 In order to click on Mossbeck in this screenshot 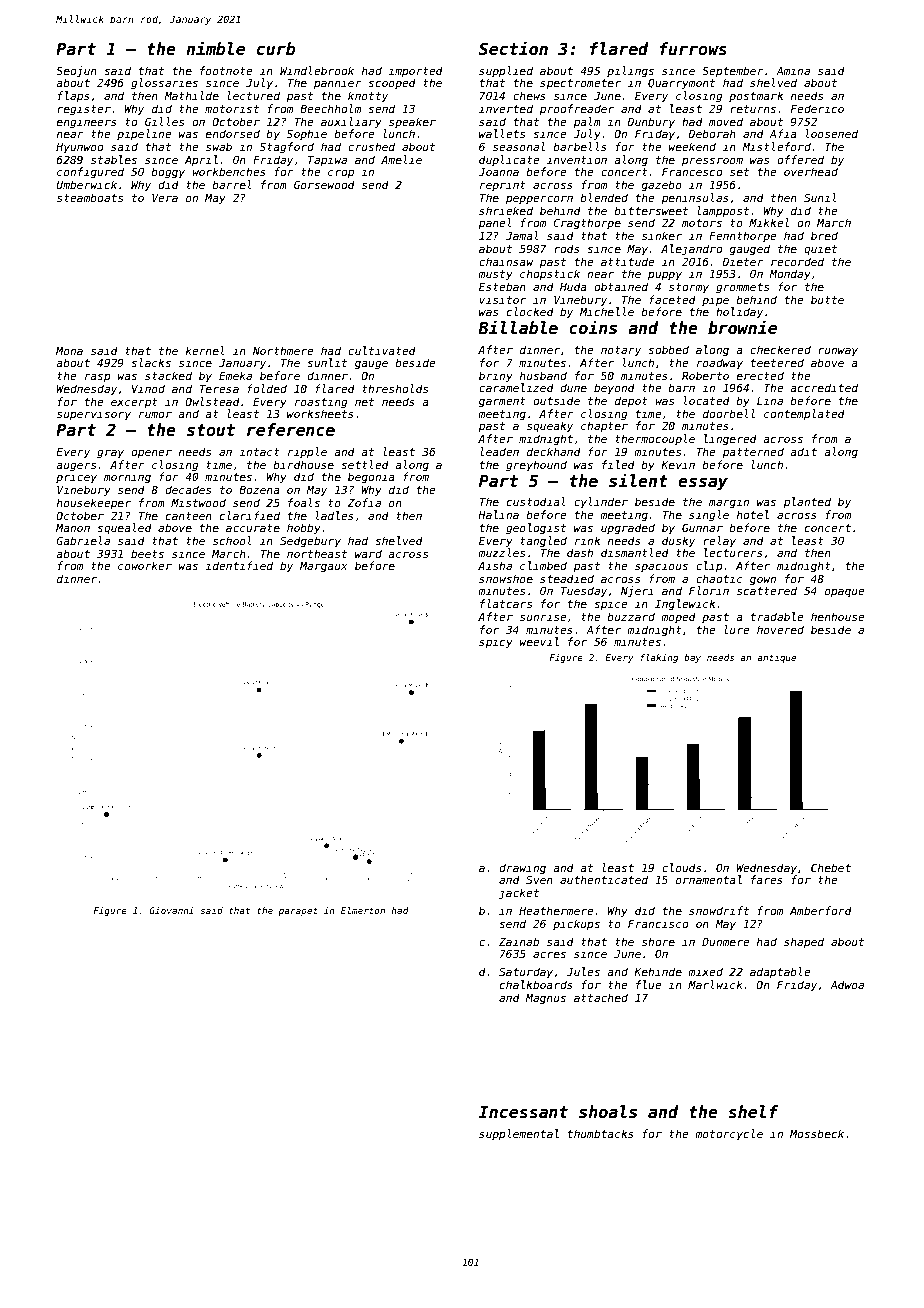, I will do `click(817, 1133)`.
